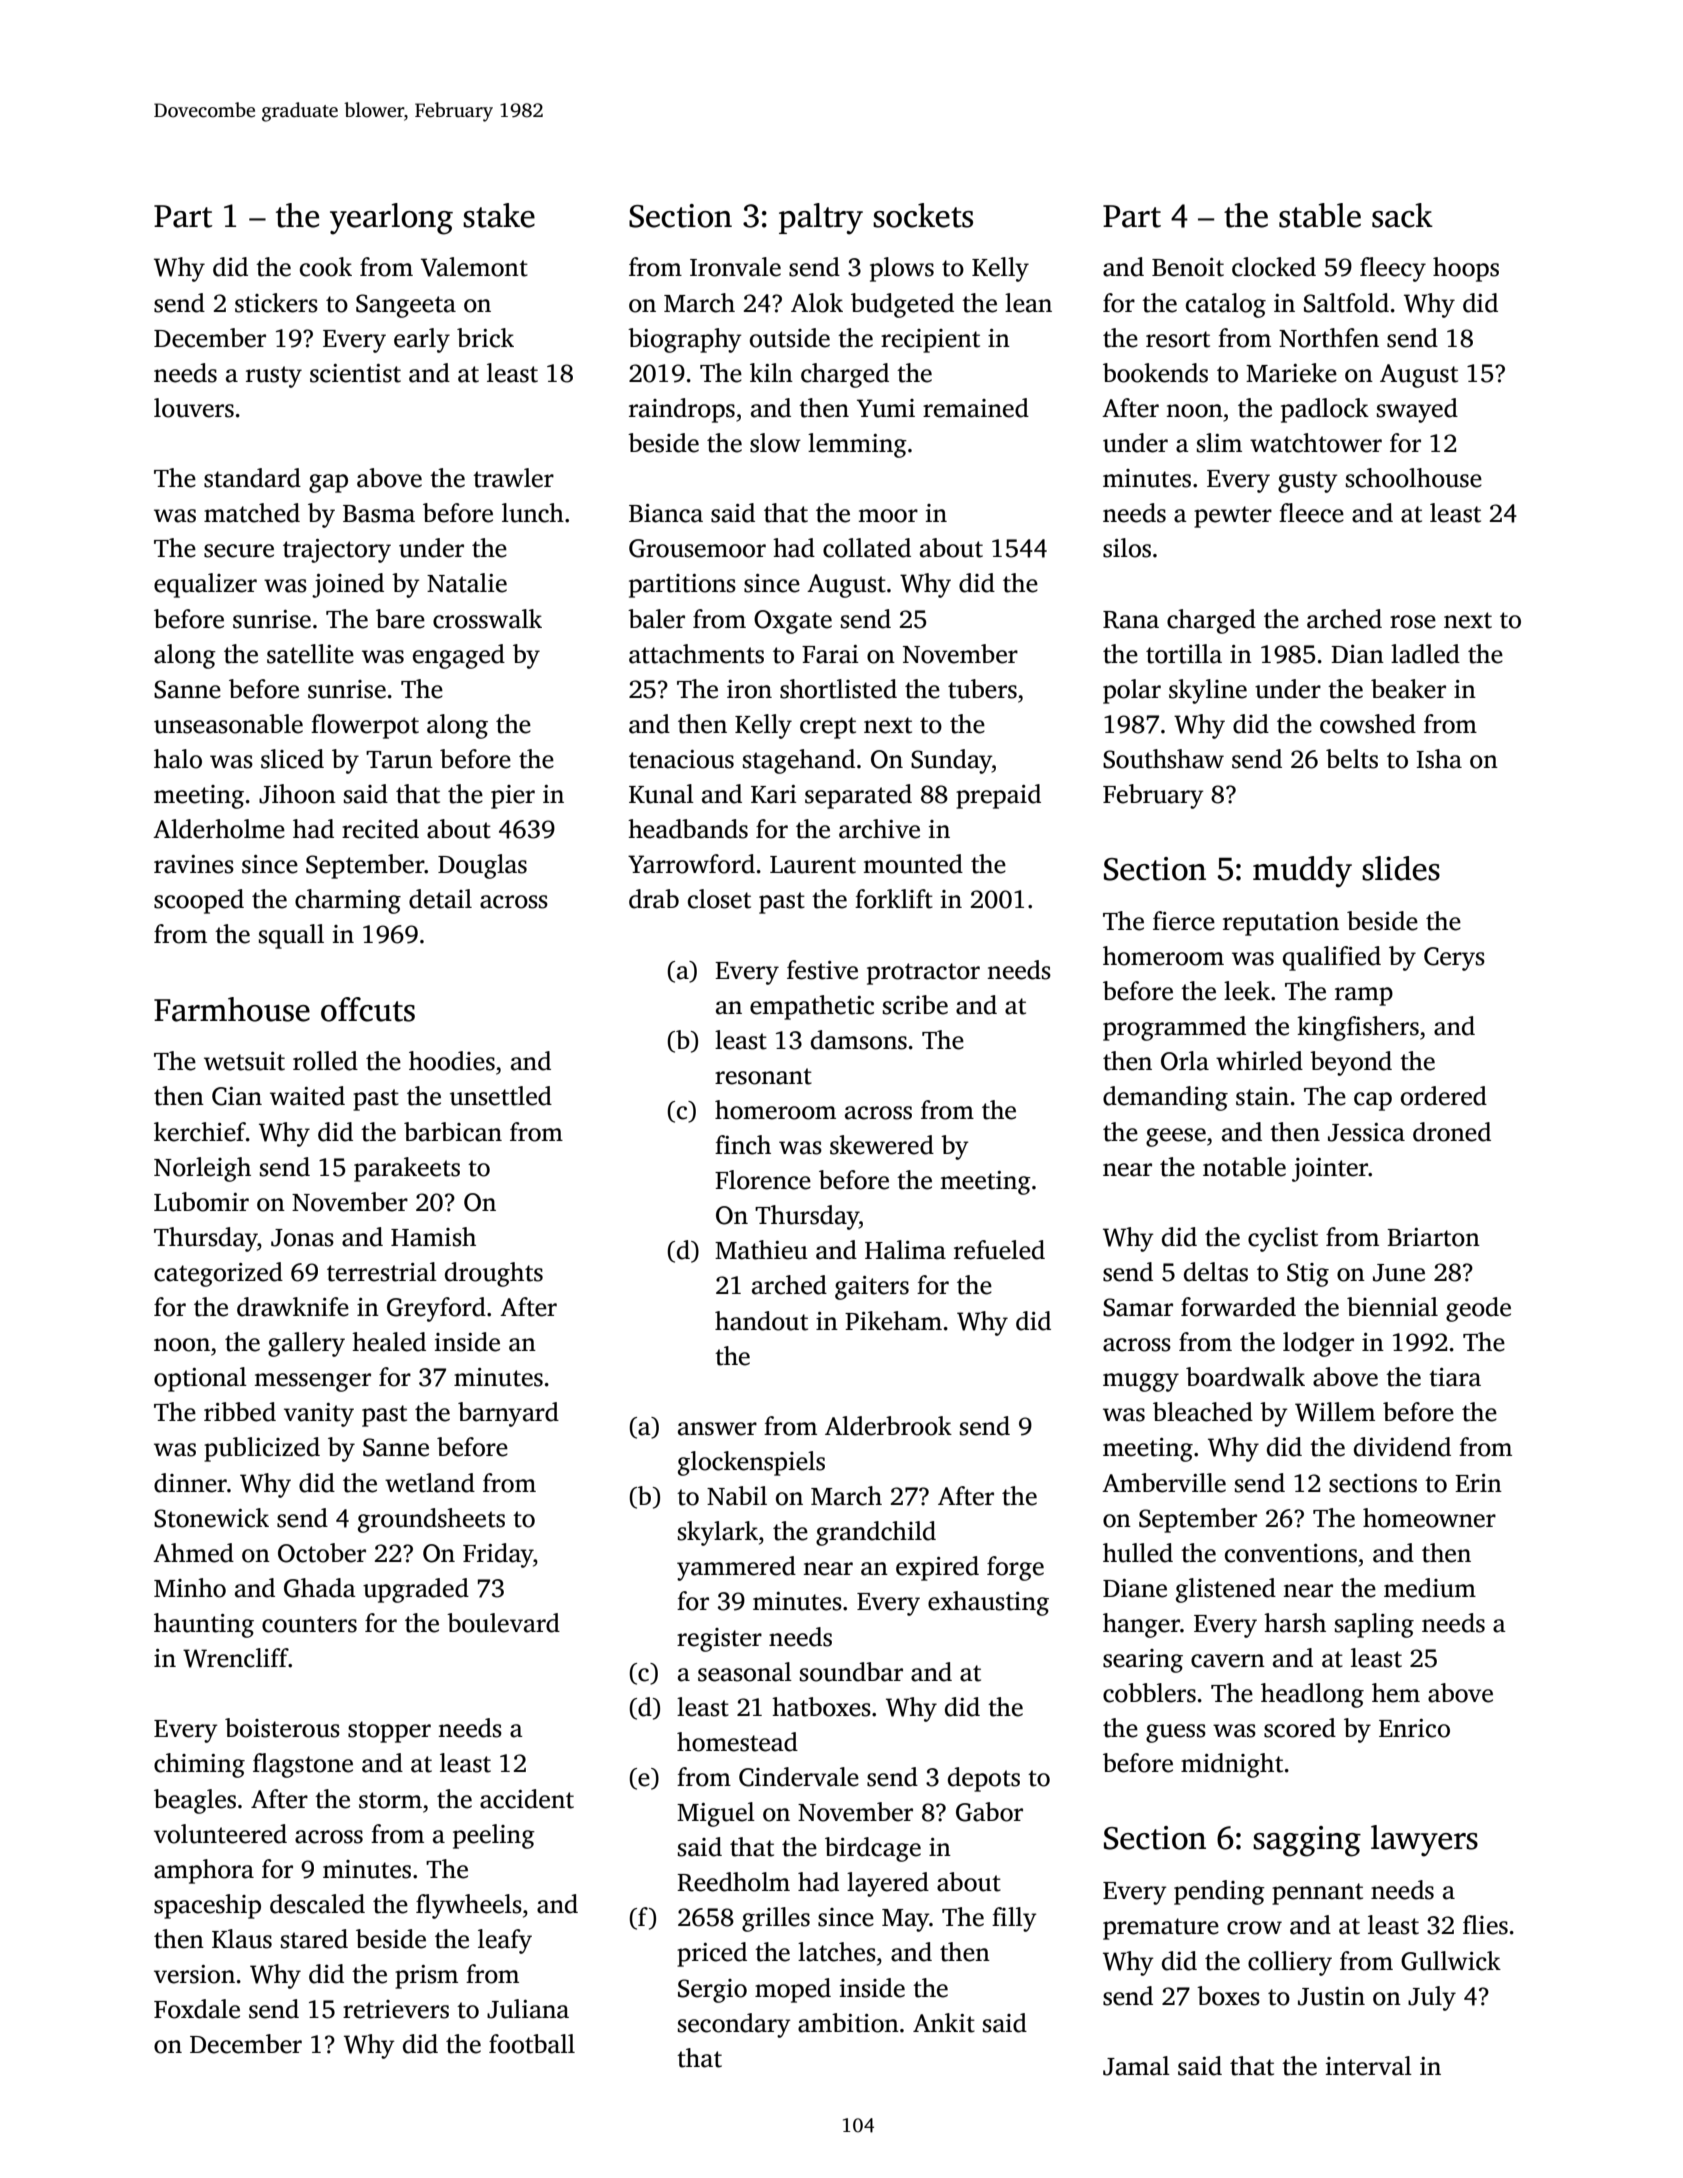 The height and width of the image is (2178, 1683). Describe the element at coordinates (1439, 759) in the image. I see `Isha` at that location.
